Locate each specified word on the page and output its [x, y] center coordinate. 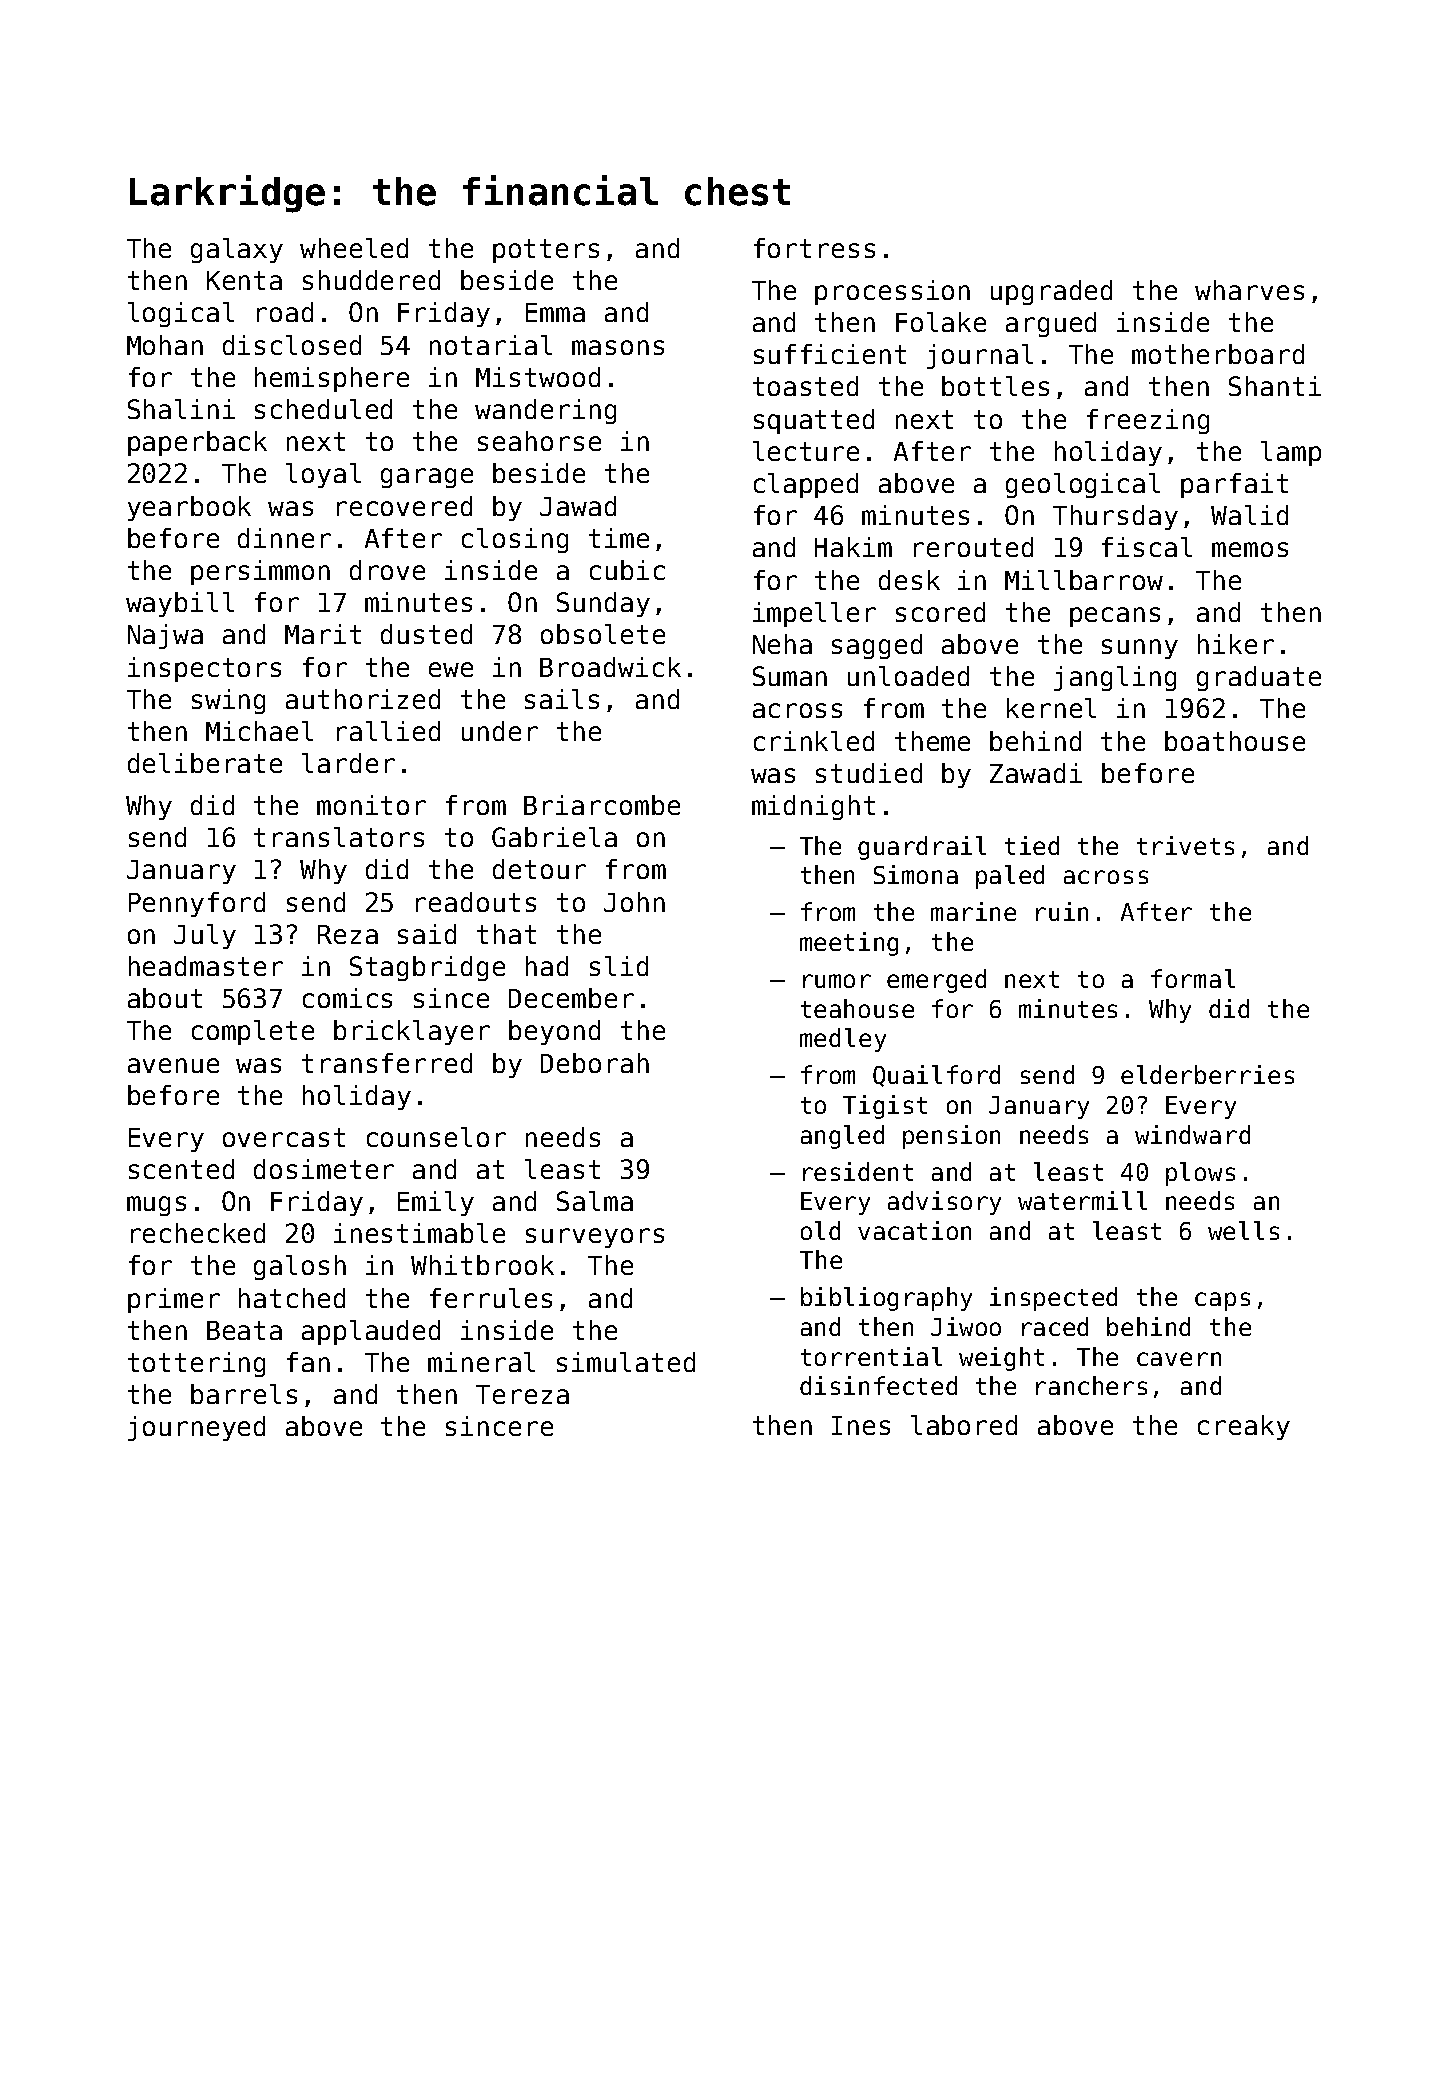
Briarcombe [602, 805]
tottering [196, 1364]
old [820, 1230]
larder [348, 763]
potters [546, 251]
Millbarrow [1084, 580]
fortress [814, 248]
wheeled [354, 248]
